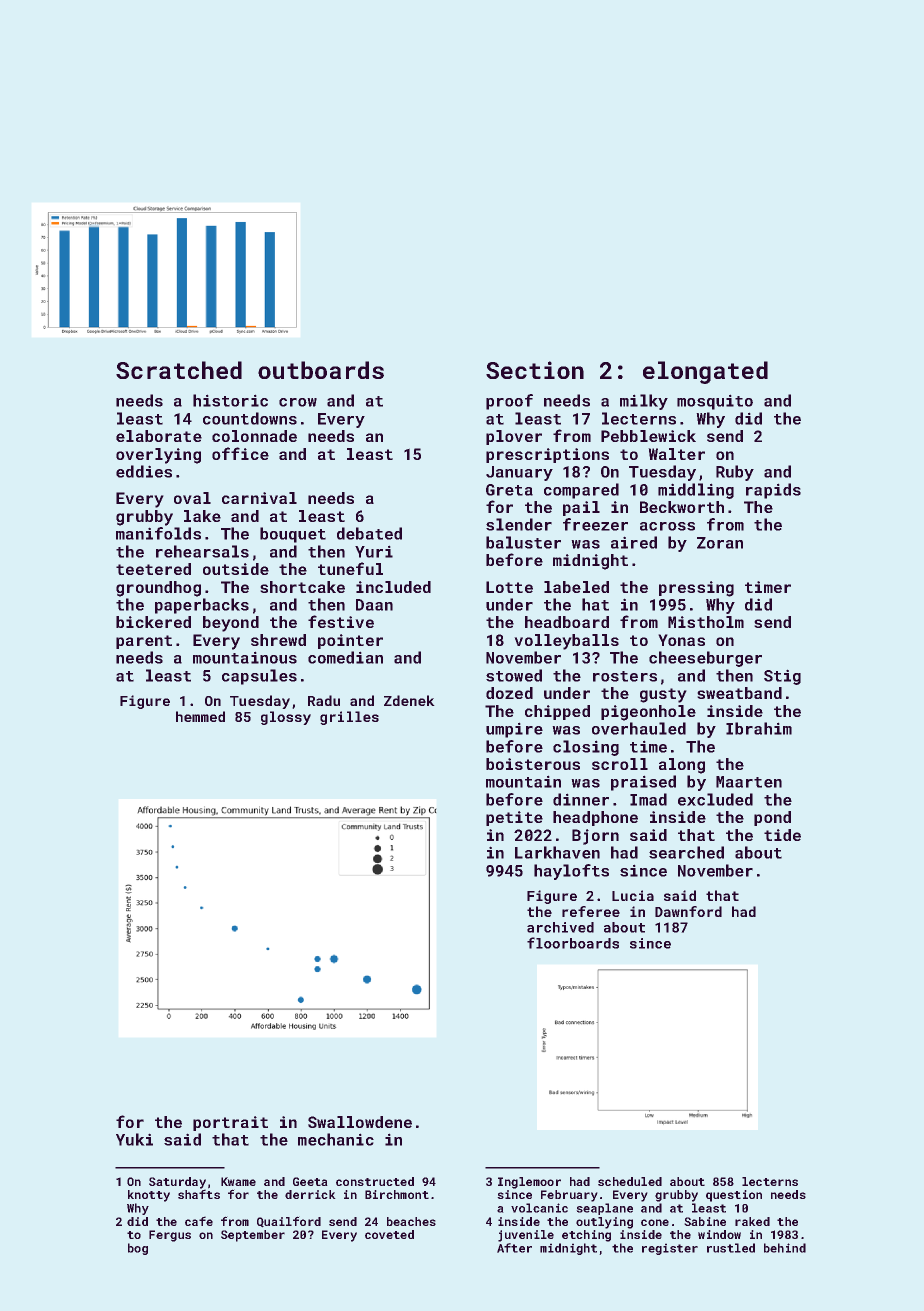 This screenshot has height=1311, width=924. What do you see at coordinates (134, 1139) in the screenshot?
I see `Yuki` at bounding box center [134, 1139].
